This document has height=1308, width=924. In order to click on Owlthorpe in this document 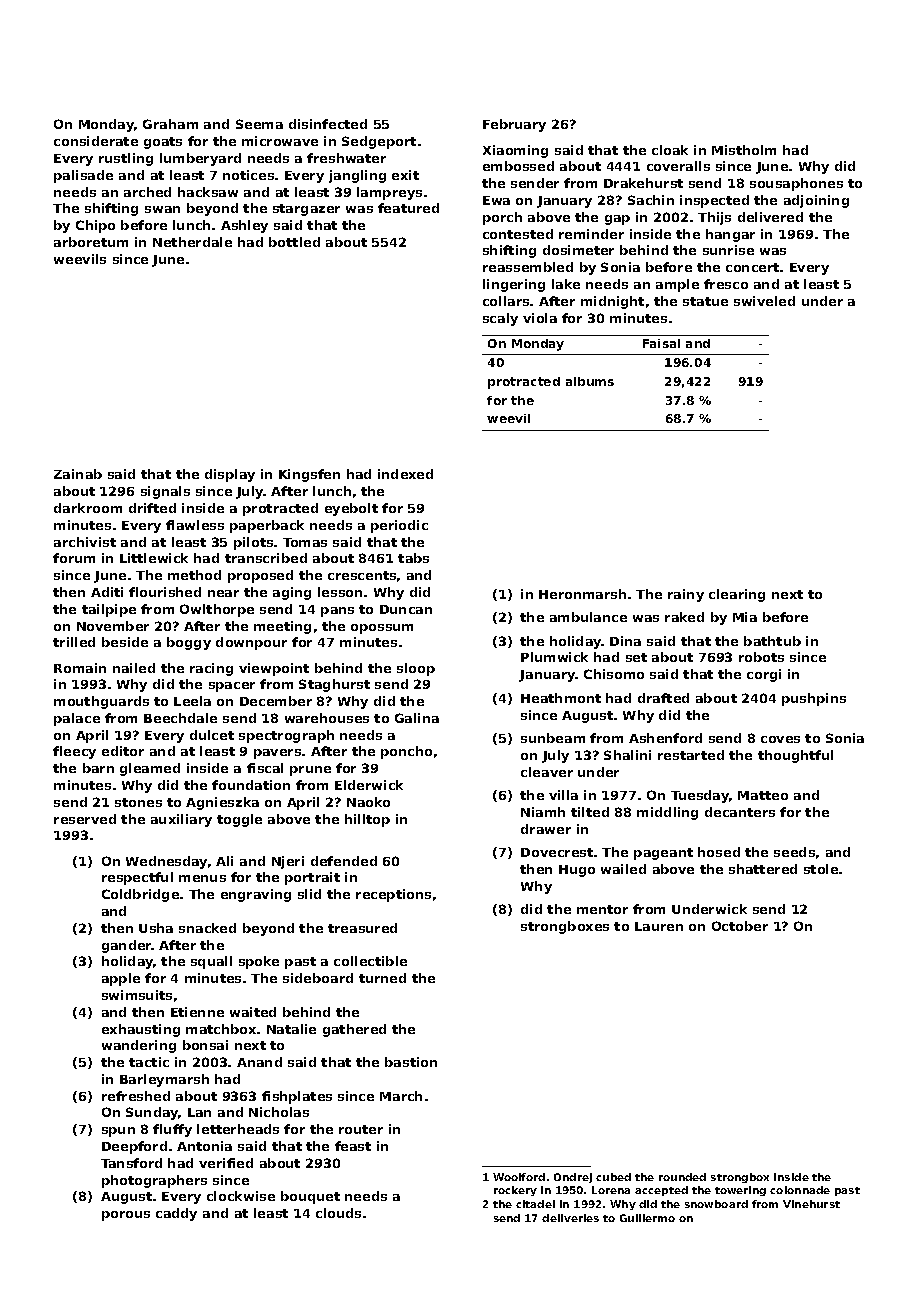, I will do `click(217, 610)`.
